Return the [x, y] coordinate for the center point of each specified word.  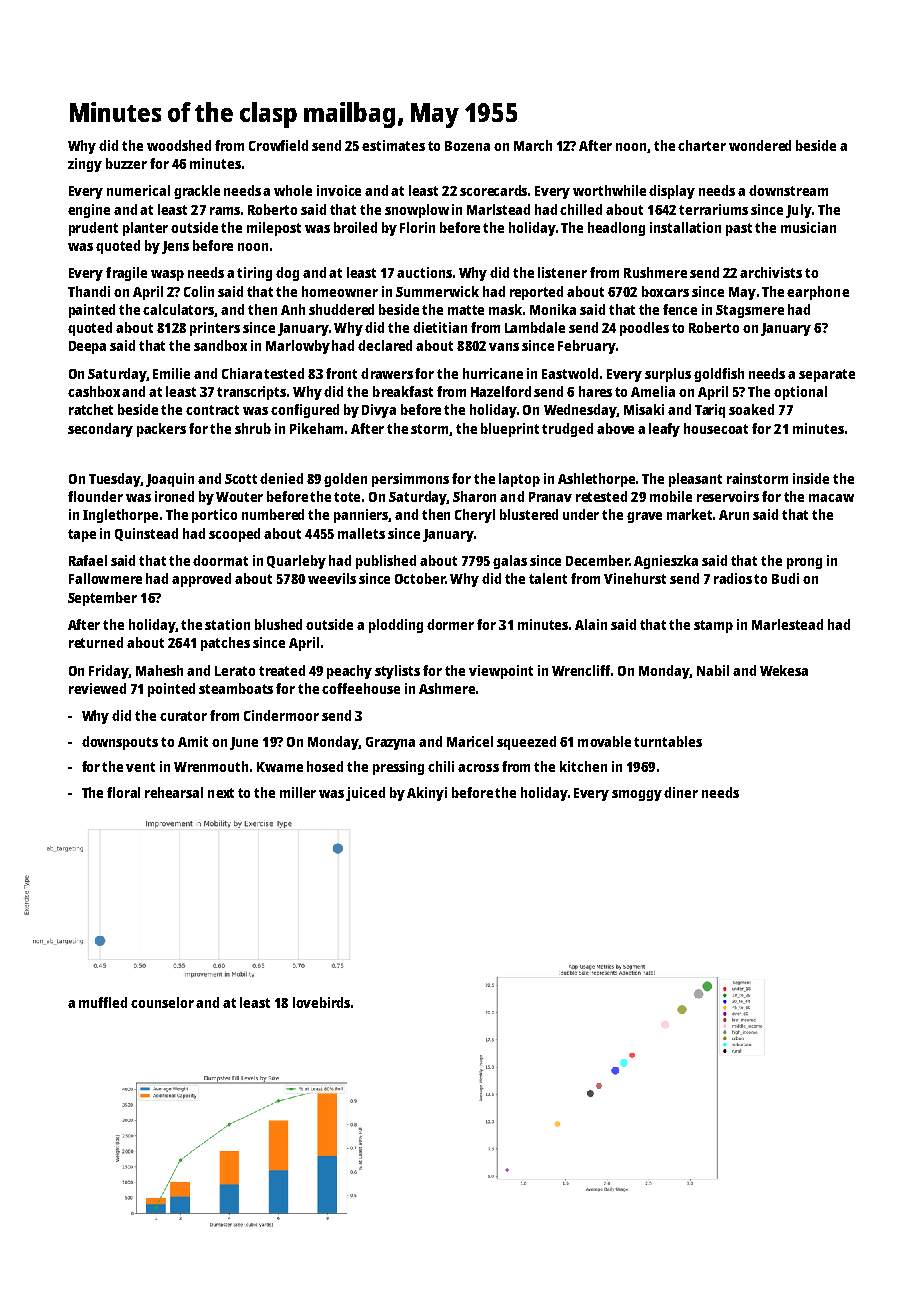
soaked [751, 409]
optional [800, 393]
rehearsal [174, 792]
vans [504, 347]
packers [161, 430]
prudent [93, 229]
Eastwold [570, 373]
